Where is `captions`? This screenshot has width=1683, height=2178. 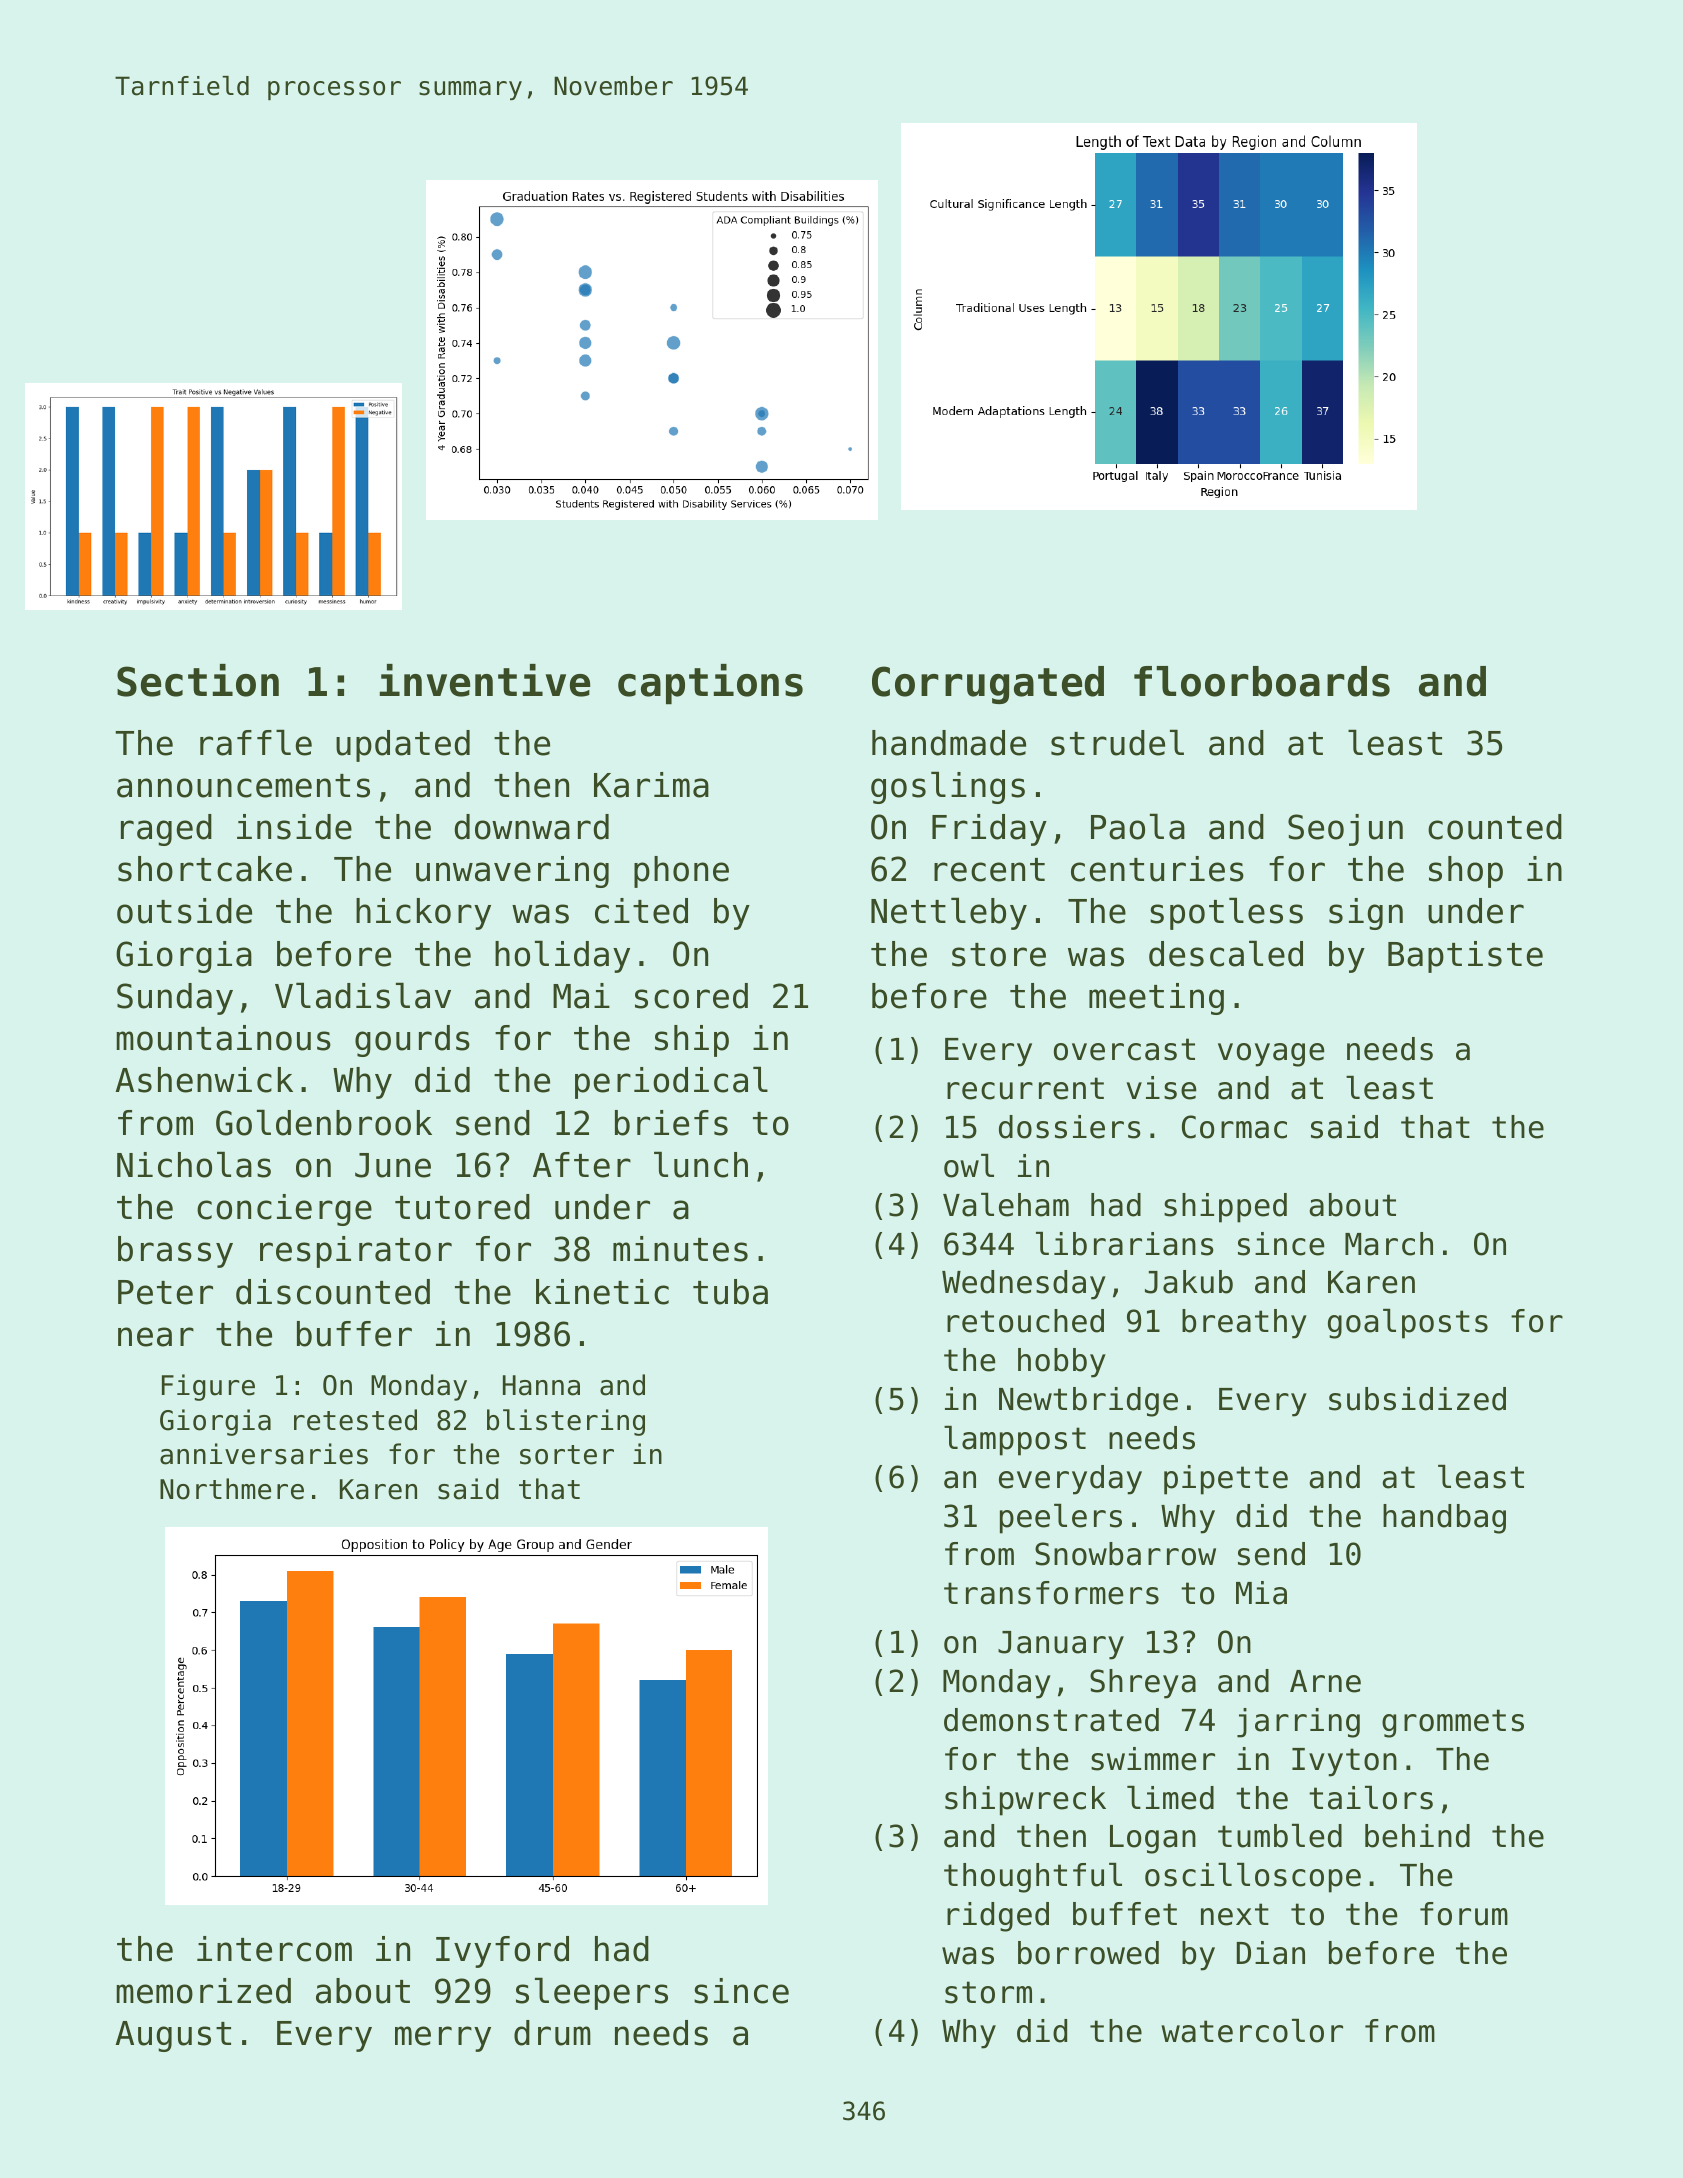
captions is located at coordinates (710, 684).
